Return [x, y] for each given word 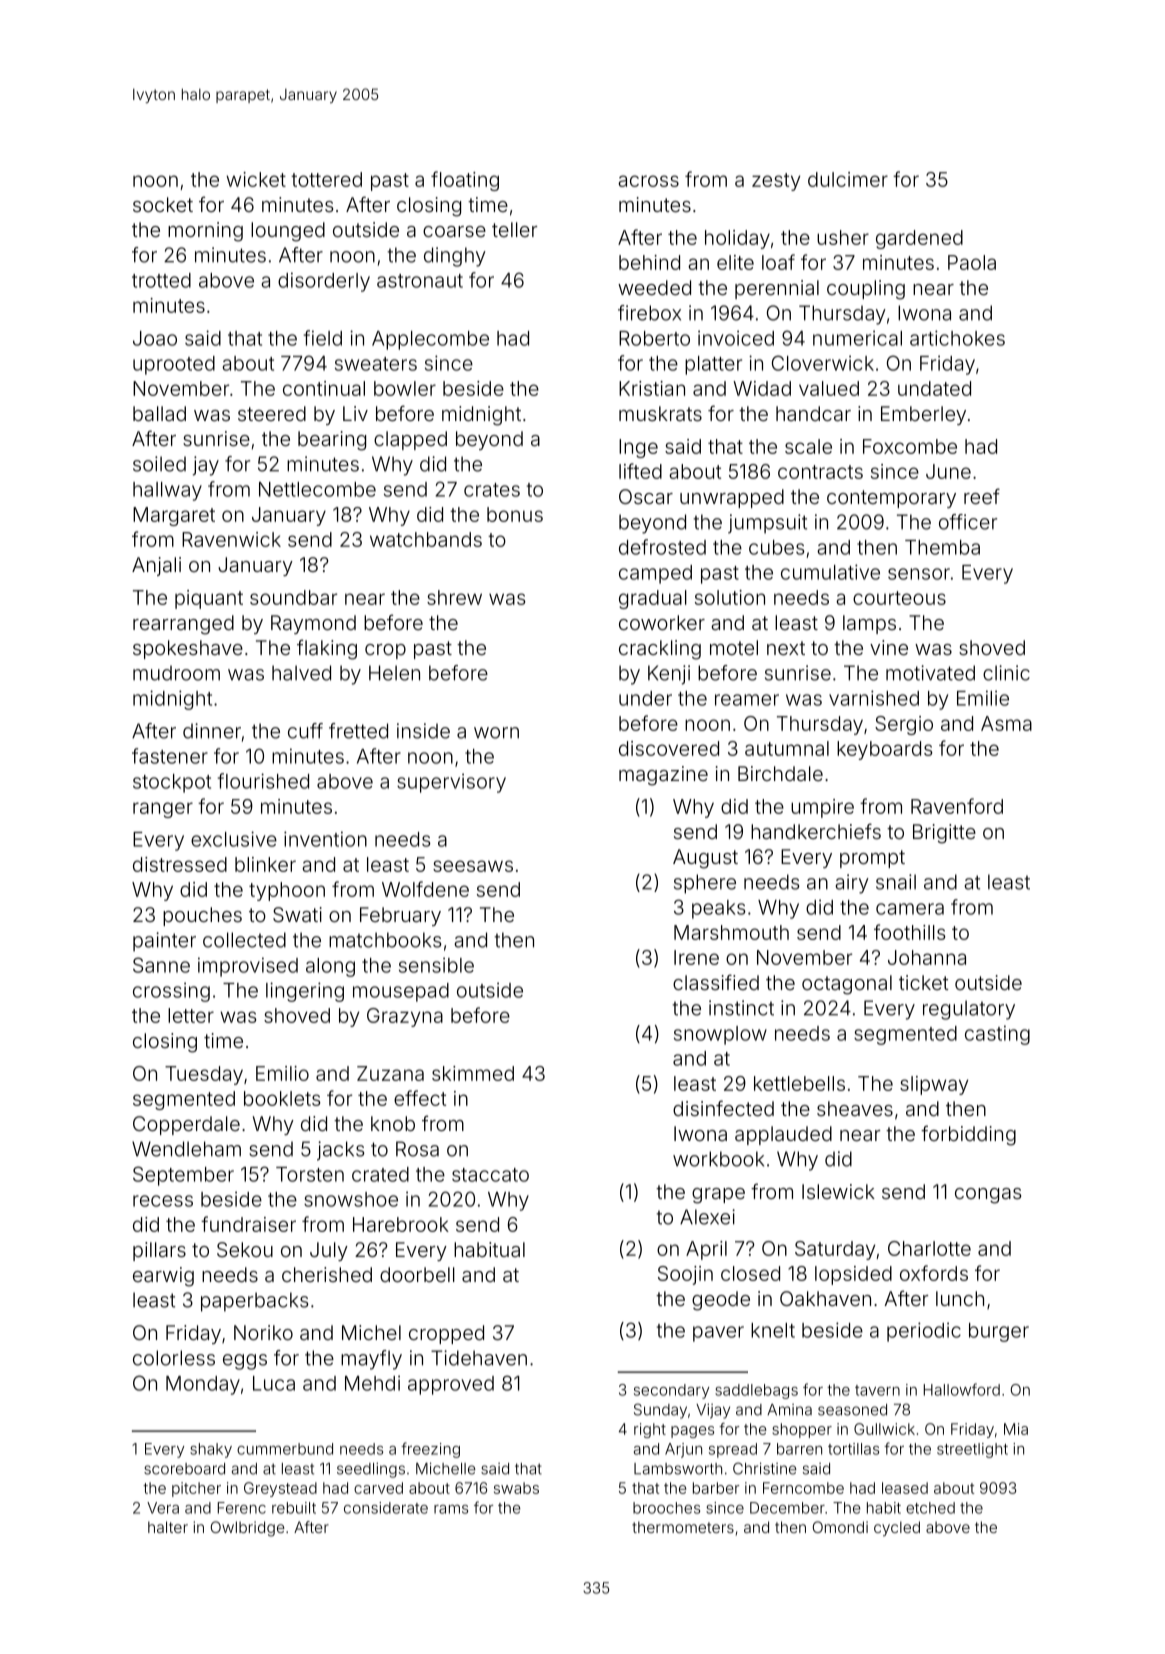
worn [496, 733]
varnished [874, 698]
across [648, 181]
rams [451, 1509]
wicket [256, 179]
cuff [305, 731]
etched [930, 1508]
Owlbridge [248, 1529]
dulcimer [848, 179]
